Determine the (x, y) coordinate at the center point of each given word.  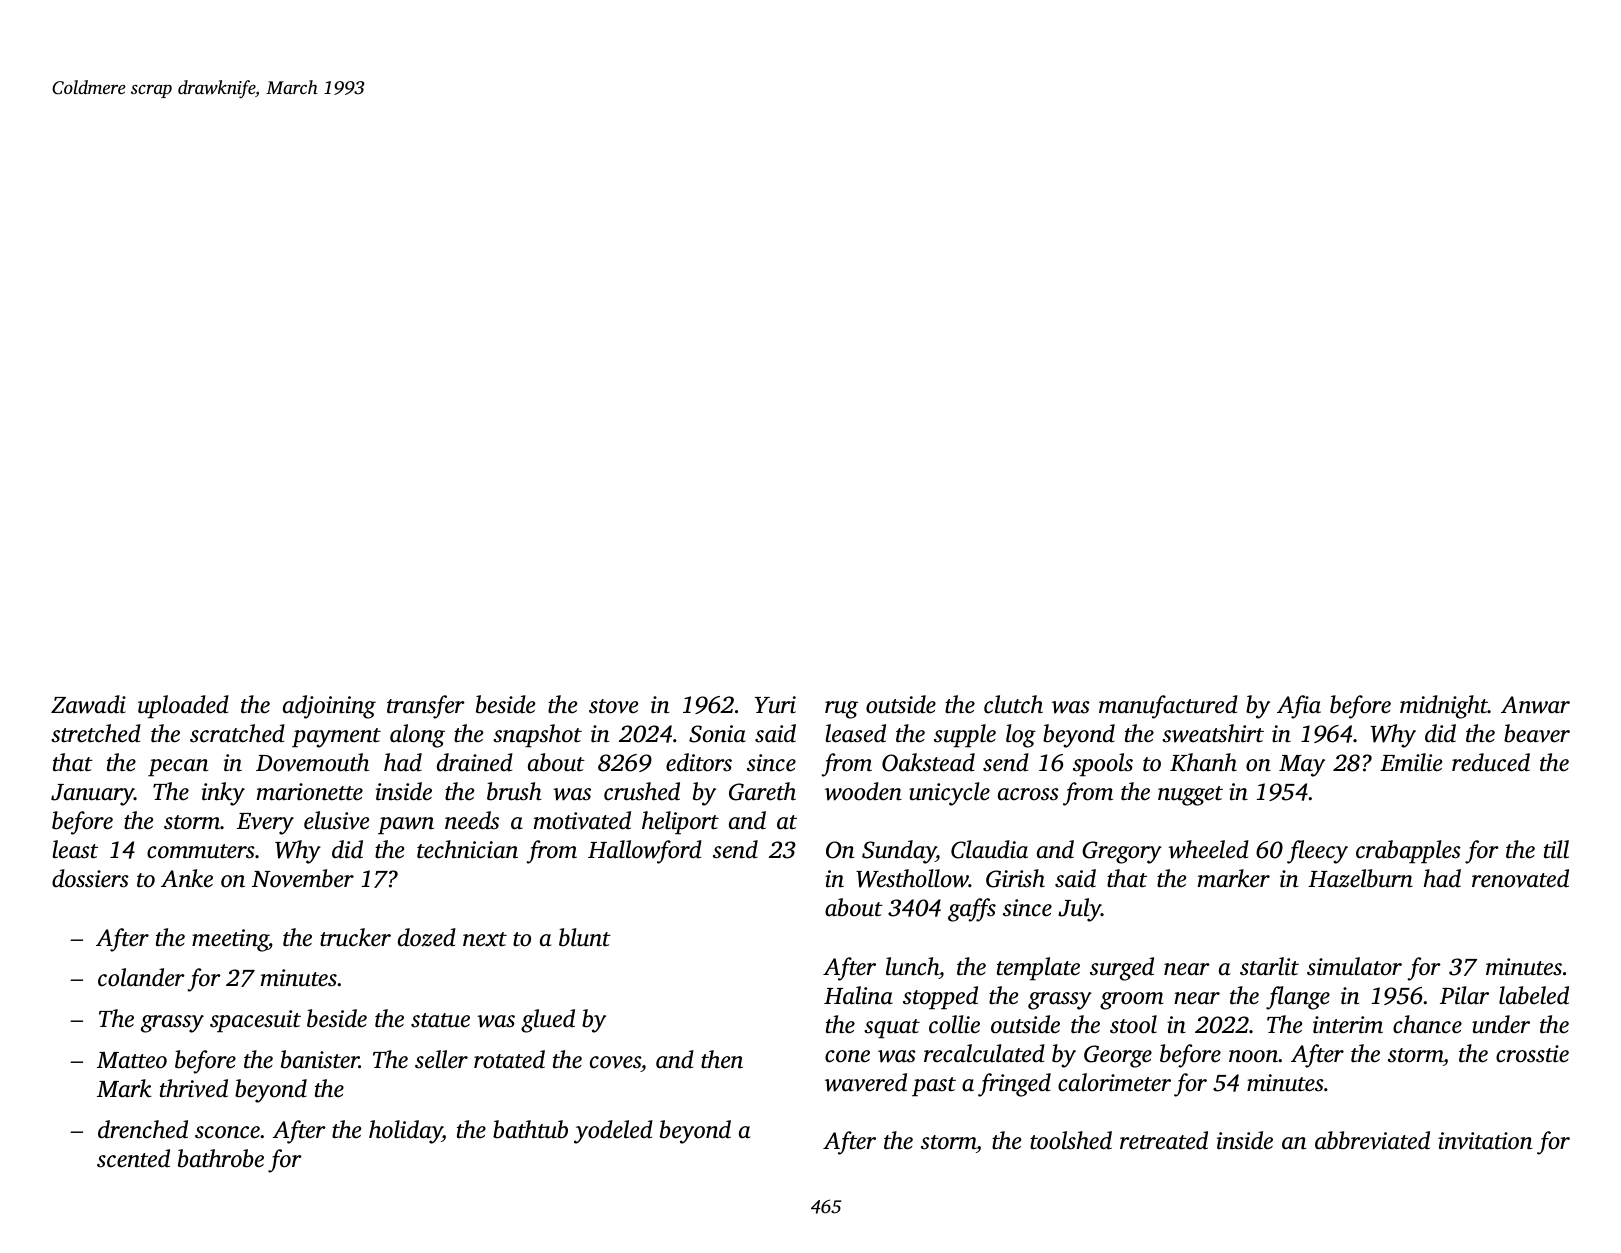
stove (613, 706)
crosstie (1532, 1054)
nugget (1190, 796)
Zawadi (88, 704)
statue (440, 1020)
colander (141, 977)
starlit (1269, 966)
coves (615, 1062)
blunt (585, 937)
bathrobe (221, 1158)
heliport (680, 823)
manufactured (1168, 707)
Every (265, 824)
